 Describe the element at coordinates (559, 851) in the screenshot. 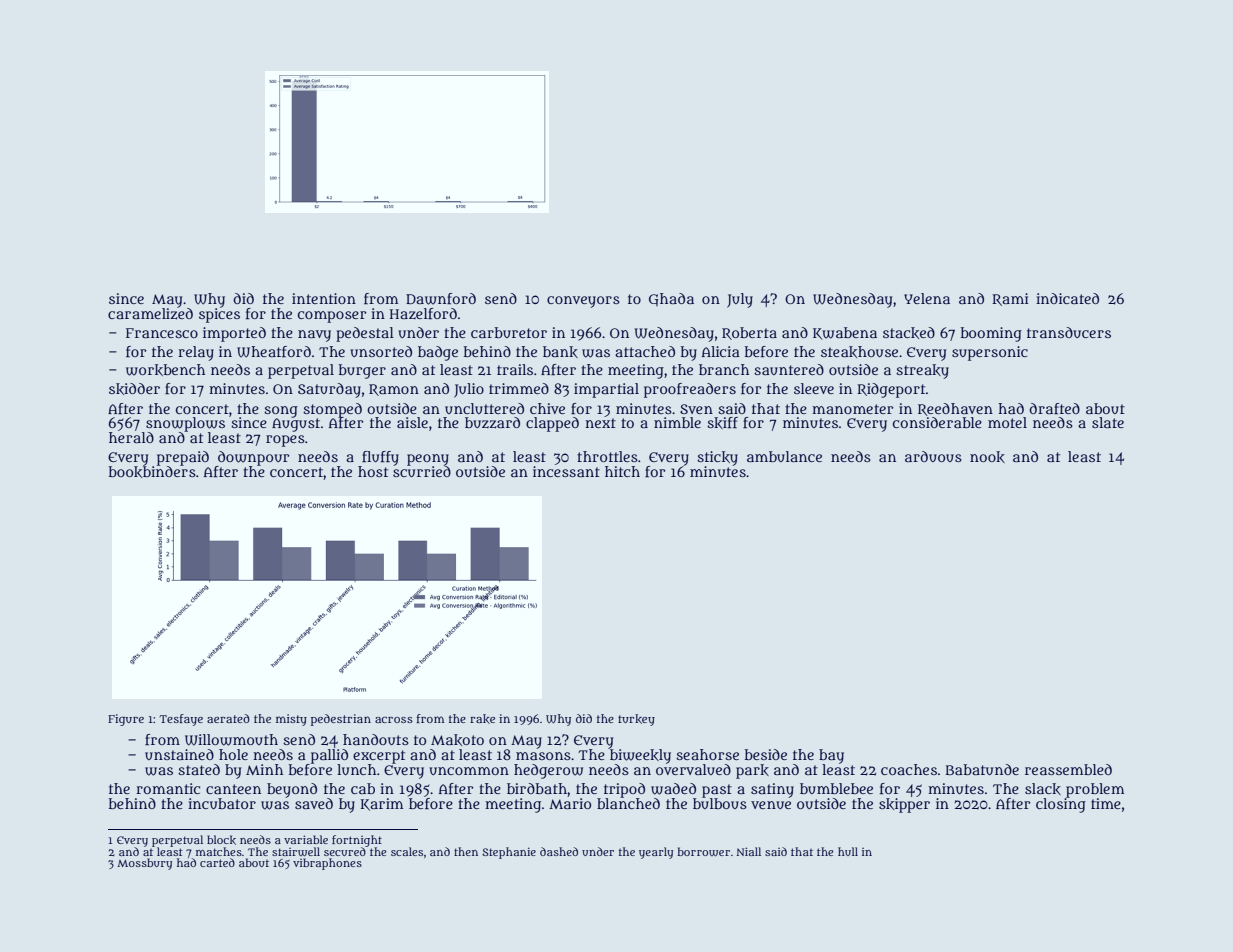

I see `dashed` at that location.
